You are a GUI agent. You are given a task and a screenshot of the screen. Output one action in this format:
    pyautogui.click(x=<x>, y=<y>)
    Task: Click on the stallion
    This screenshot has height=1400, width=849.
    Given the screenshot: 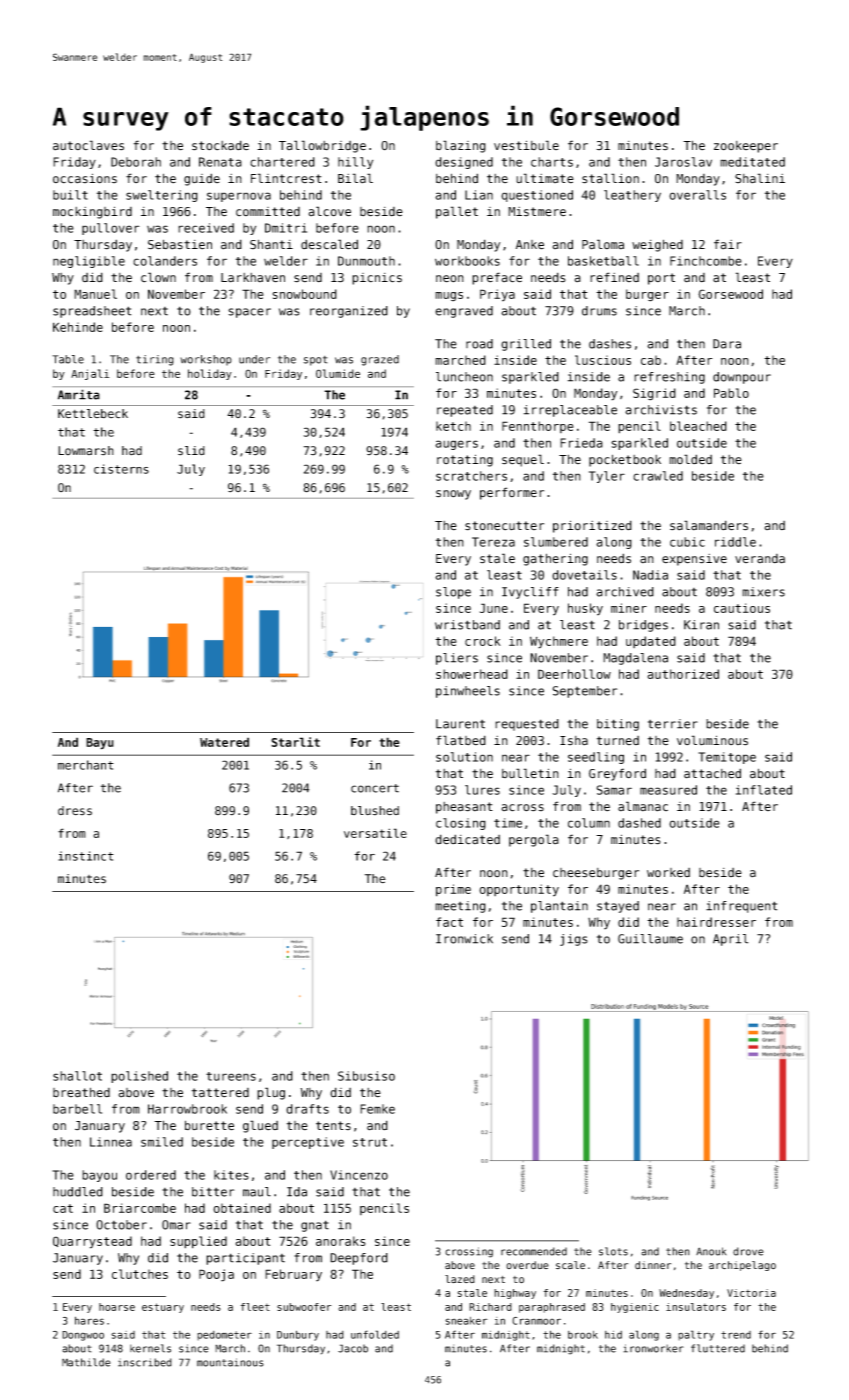 What is the action you would take?
    pyautogui.click(x=610, y=178)
